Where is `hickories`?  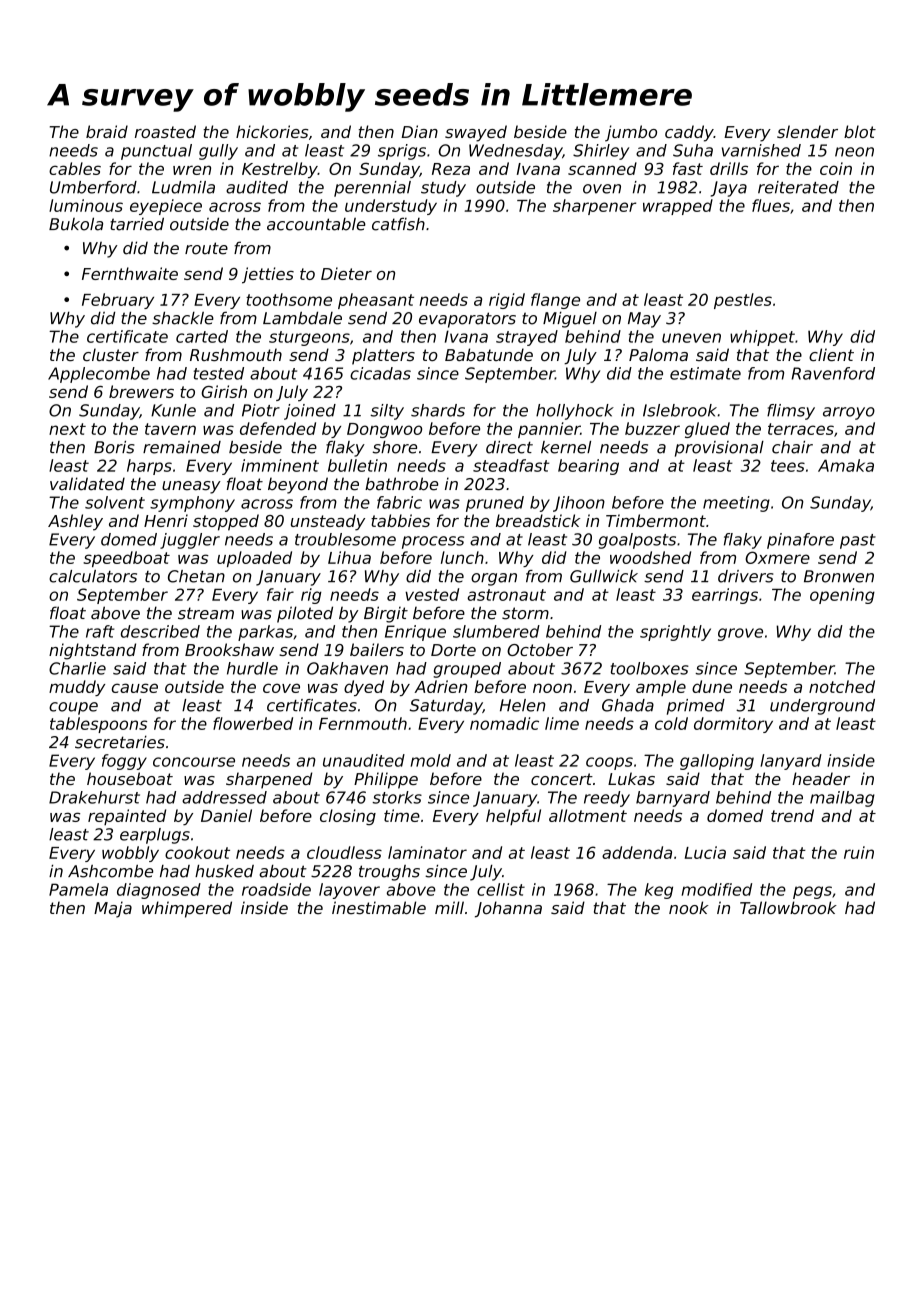
hickories is located at coordinates (272, 131).
